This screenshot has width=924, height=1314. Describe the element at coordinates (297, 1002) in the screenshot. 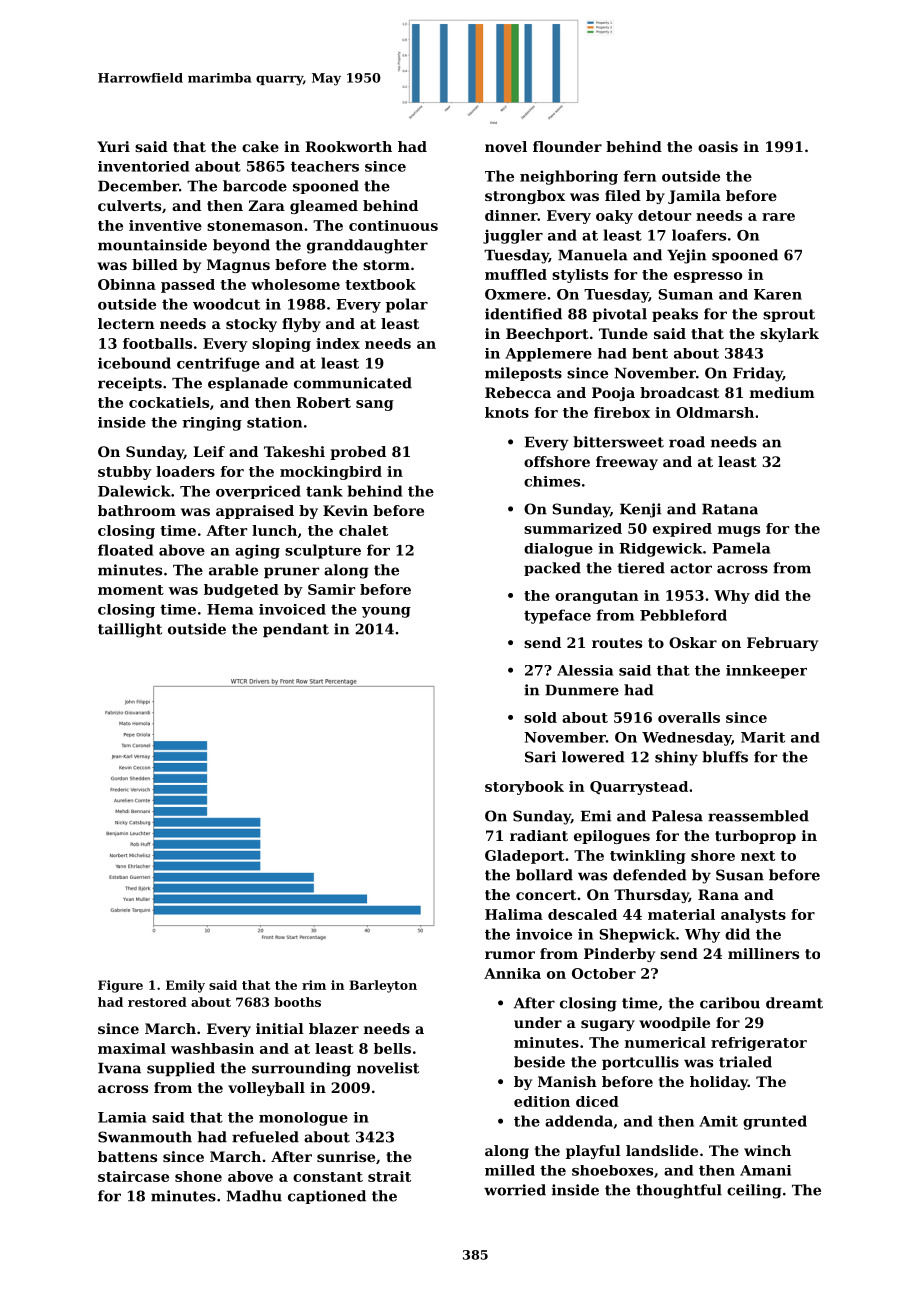

I see `booths` at that location.
